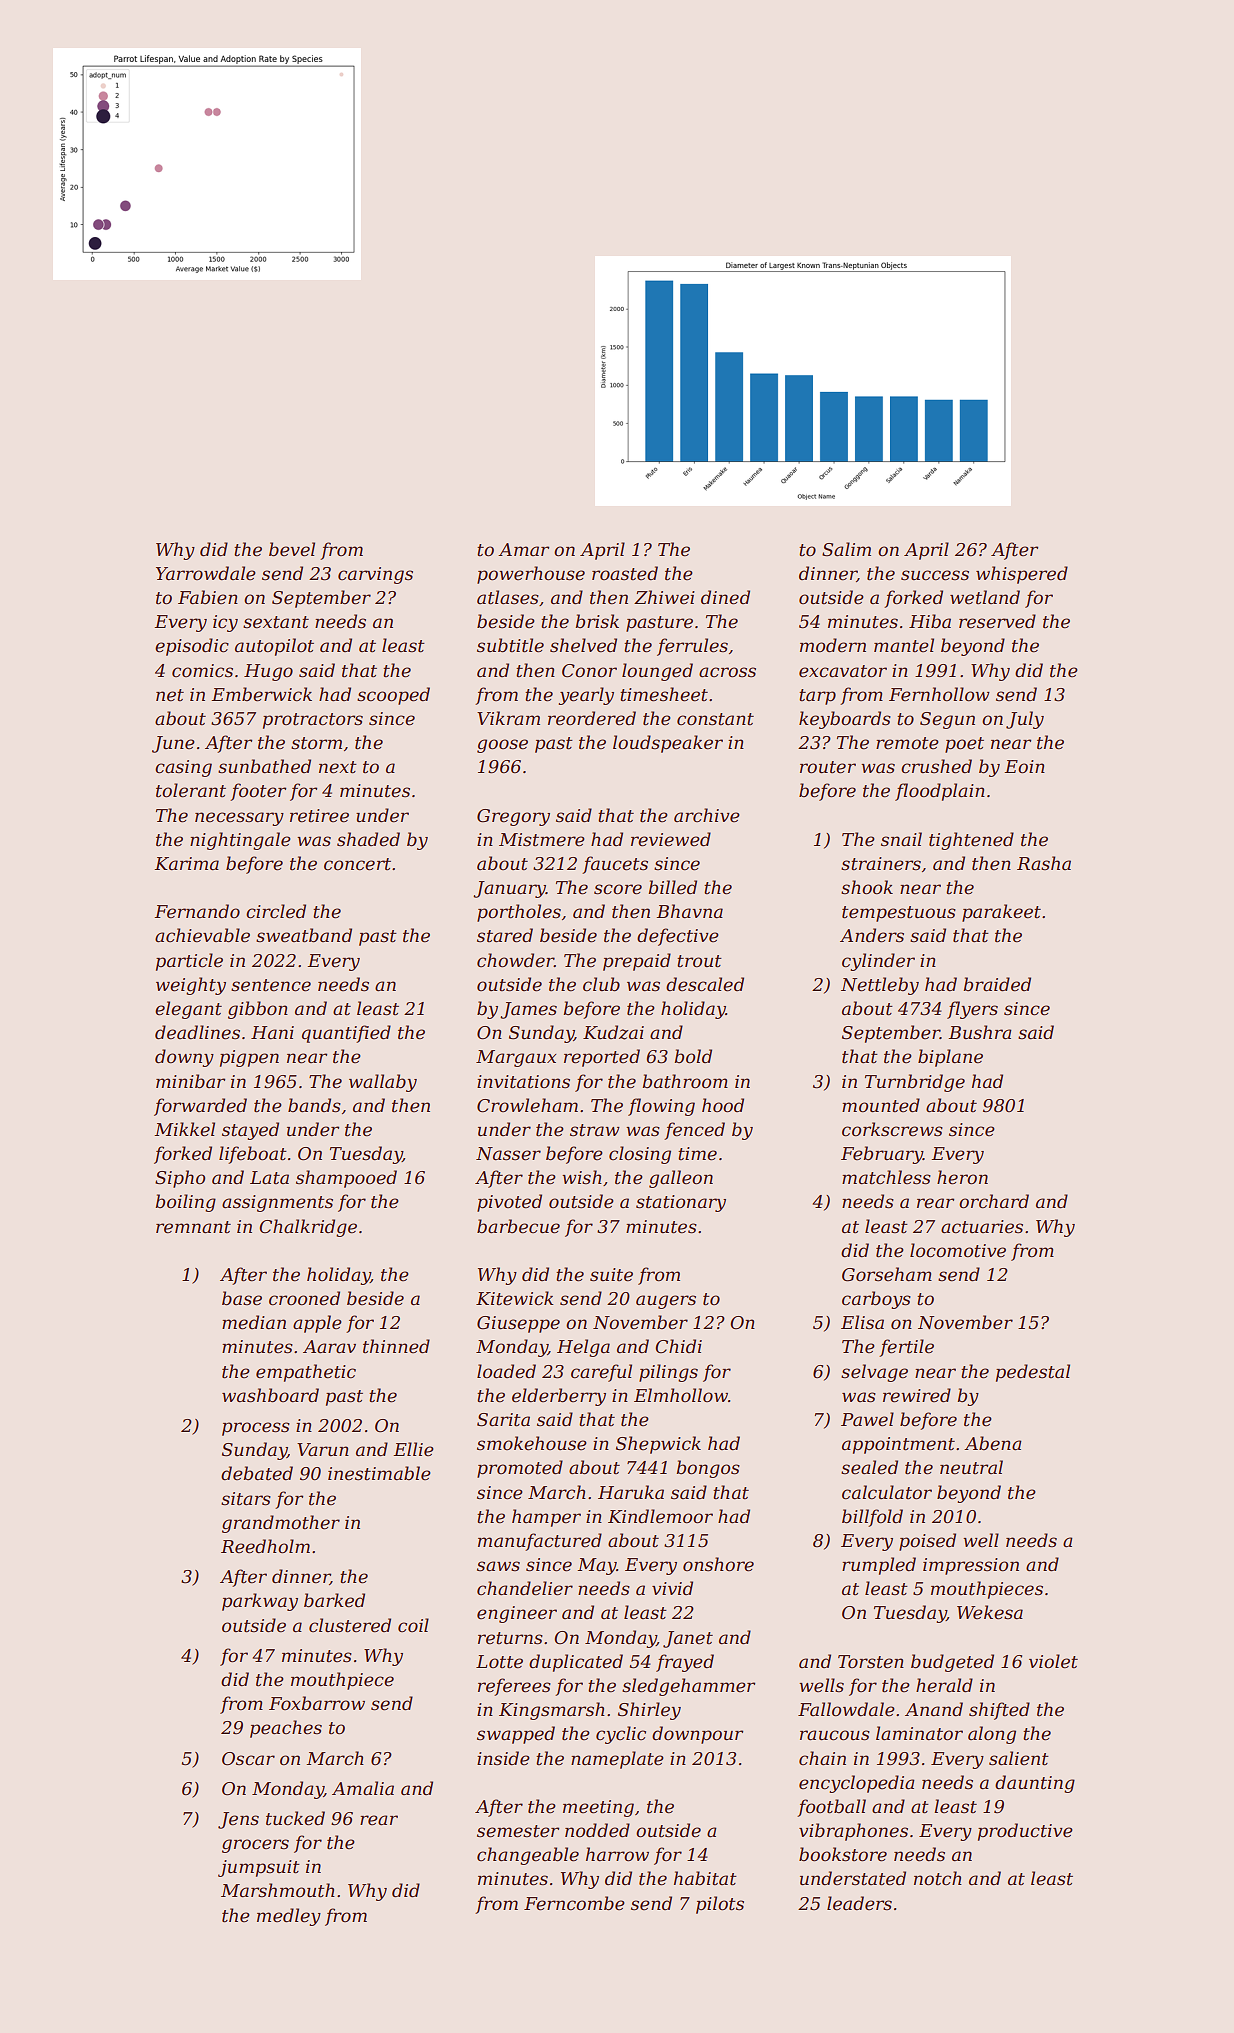 The height and width of the screenshot is (2033, 1234). Describe the element at coordinates (259, 1868) in the screenshot. I see `jumpsuit` at that location.
